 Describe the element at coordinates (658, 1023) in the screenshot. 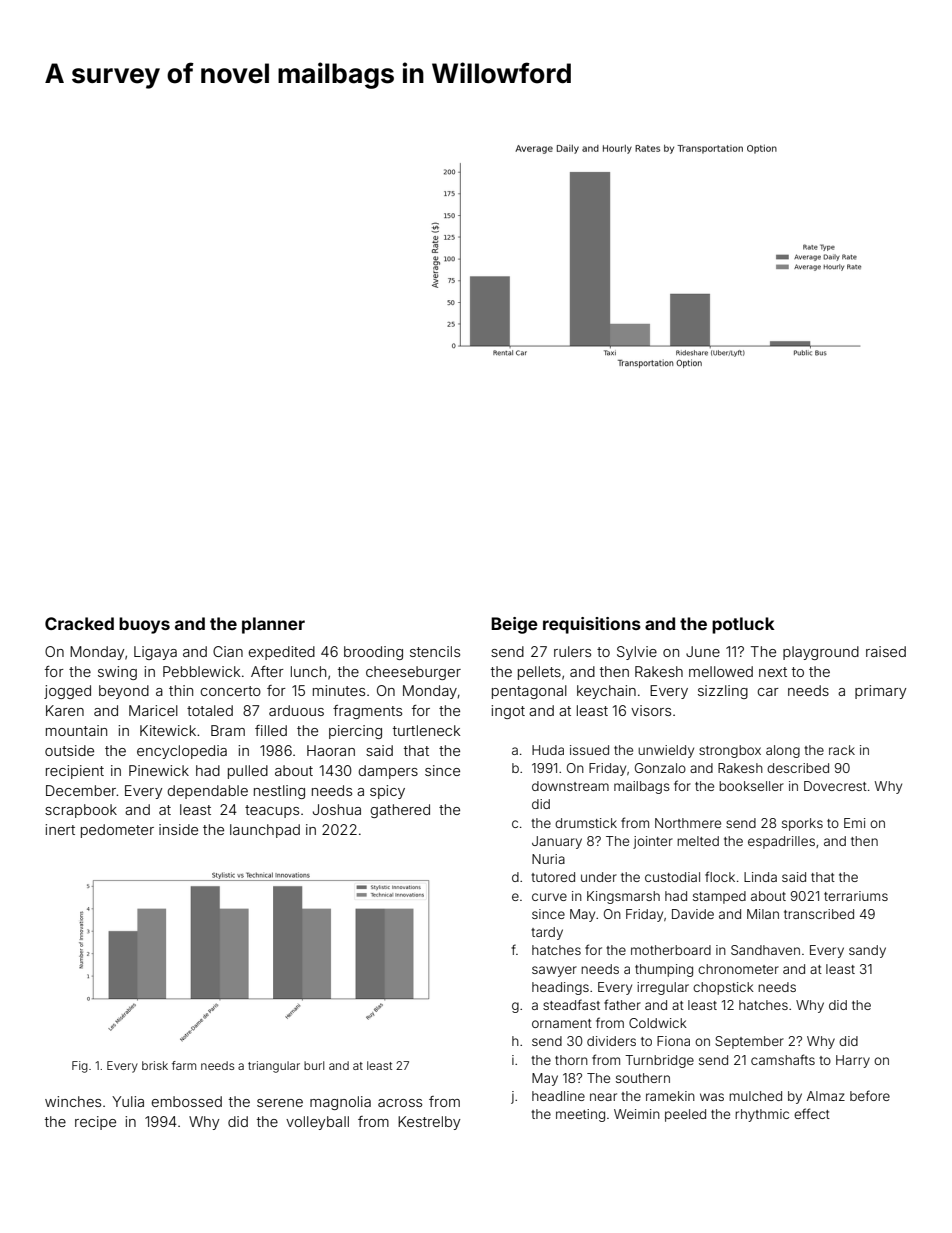

I see `Coldwick` at that location.
